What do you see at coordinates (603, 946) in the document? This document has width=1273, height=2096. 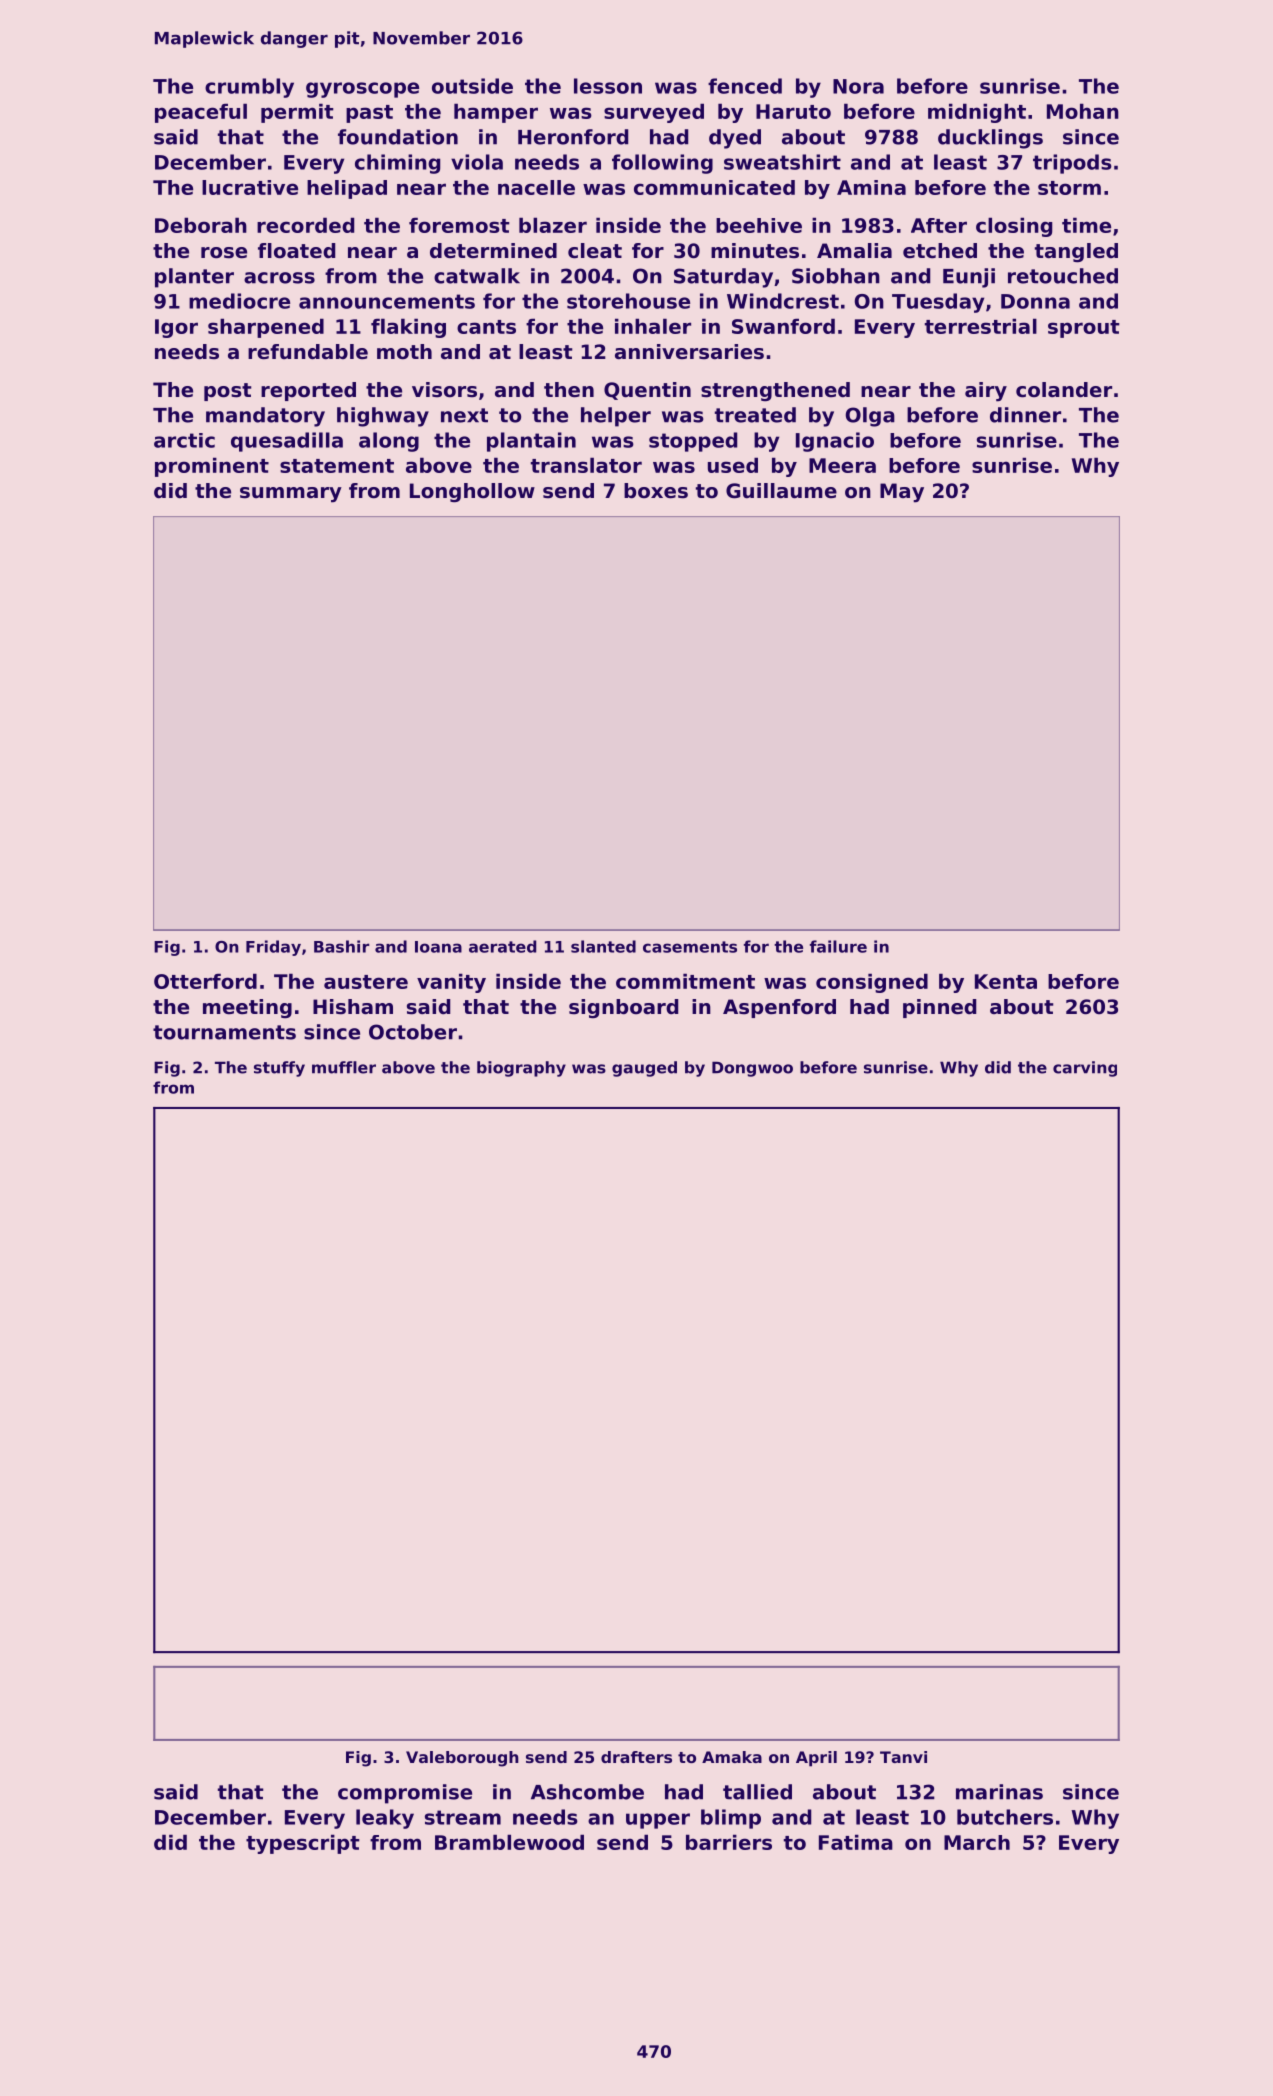 I see `slanted` at bounding box center [603, 946].
